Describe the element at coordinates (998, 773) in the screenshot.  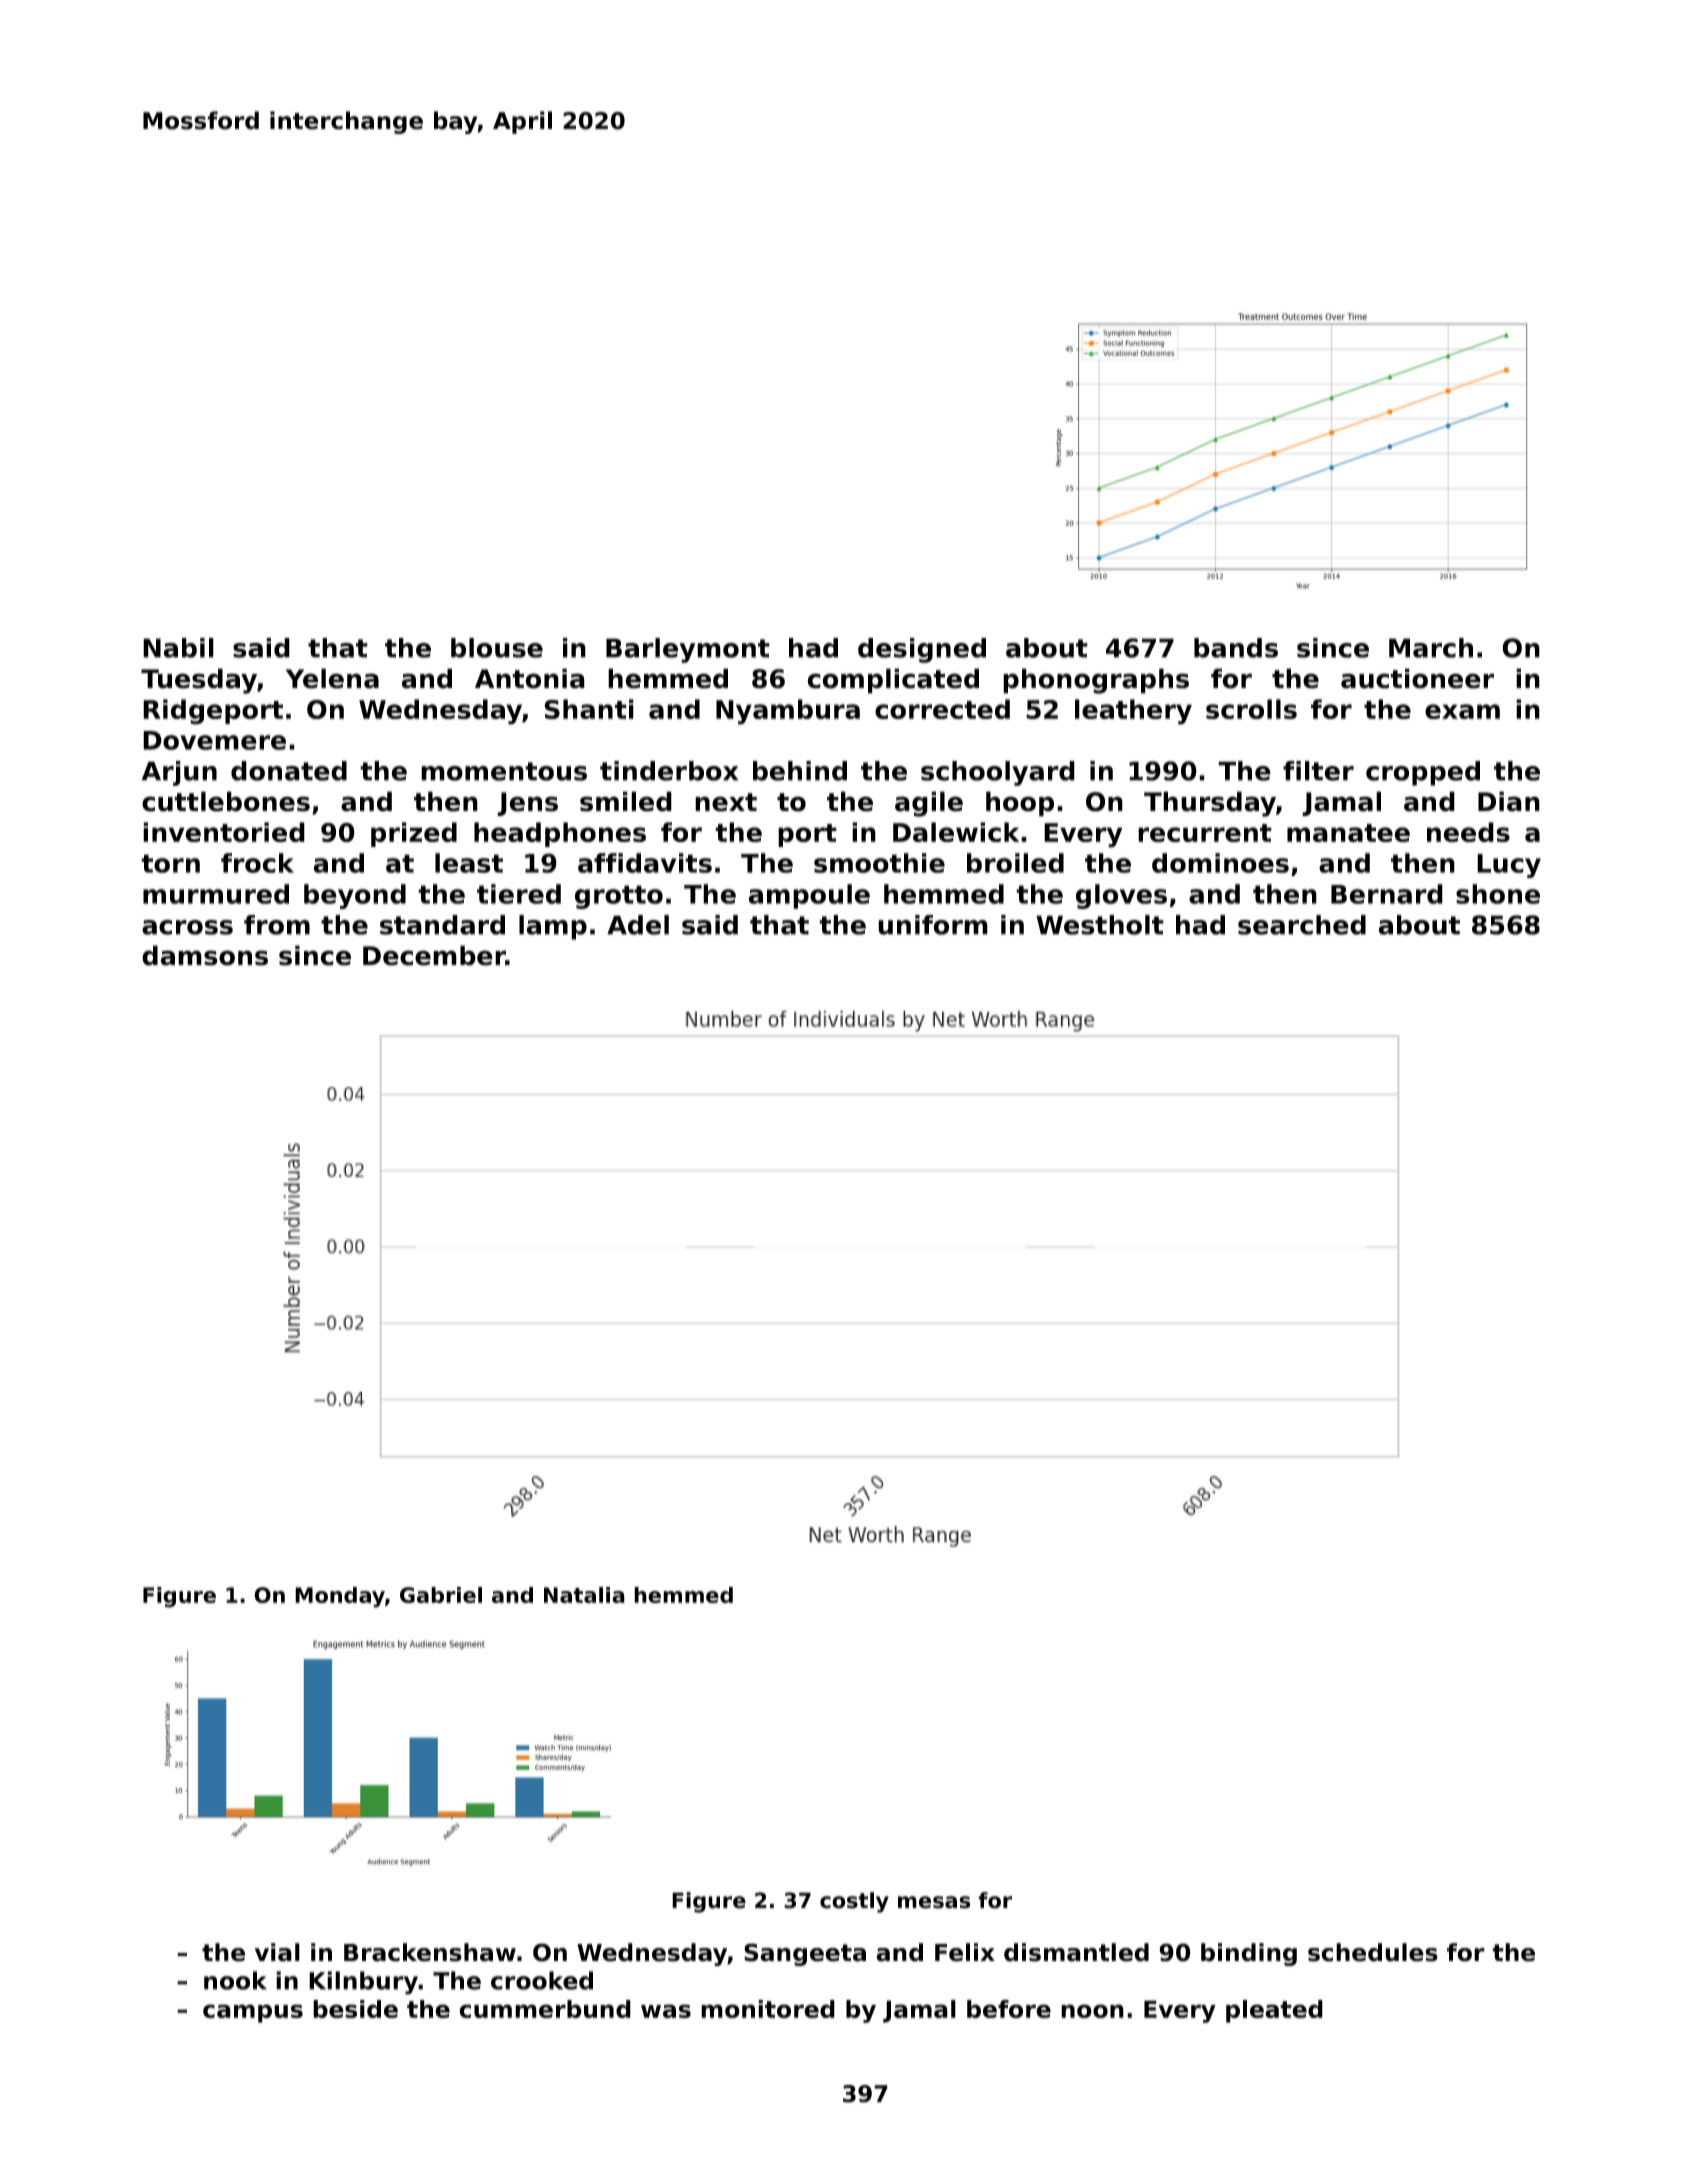
I see `schoolyard` at that location.
